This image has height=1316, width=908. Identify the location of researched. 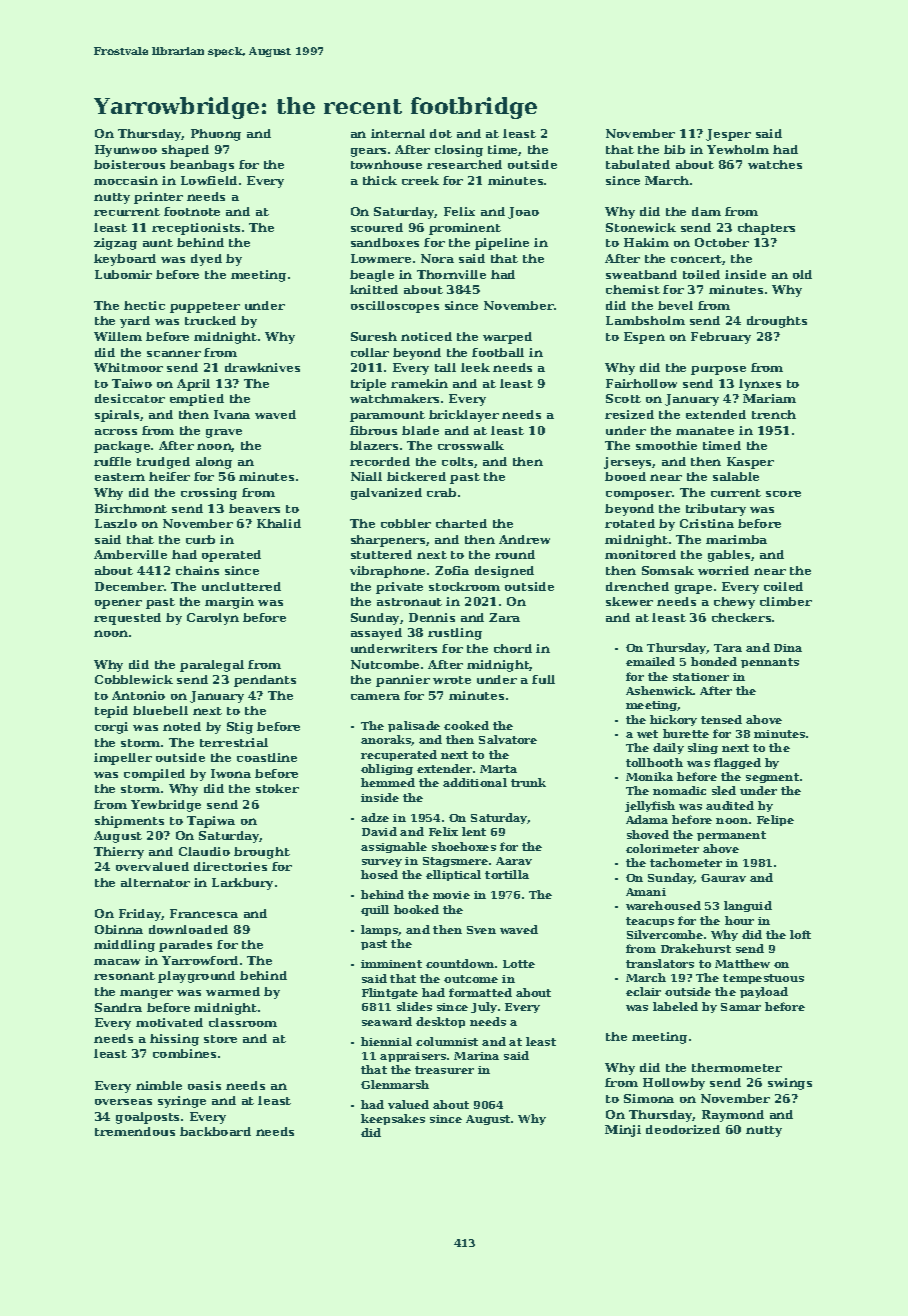
(464, 164).
